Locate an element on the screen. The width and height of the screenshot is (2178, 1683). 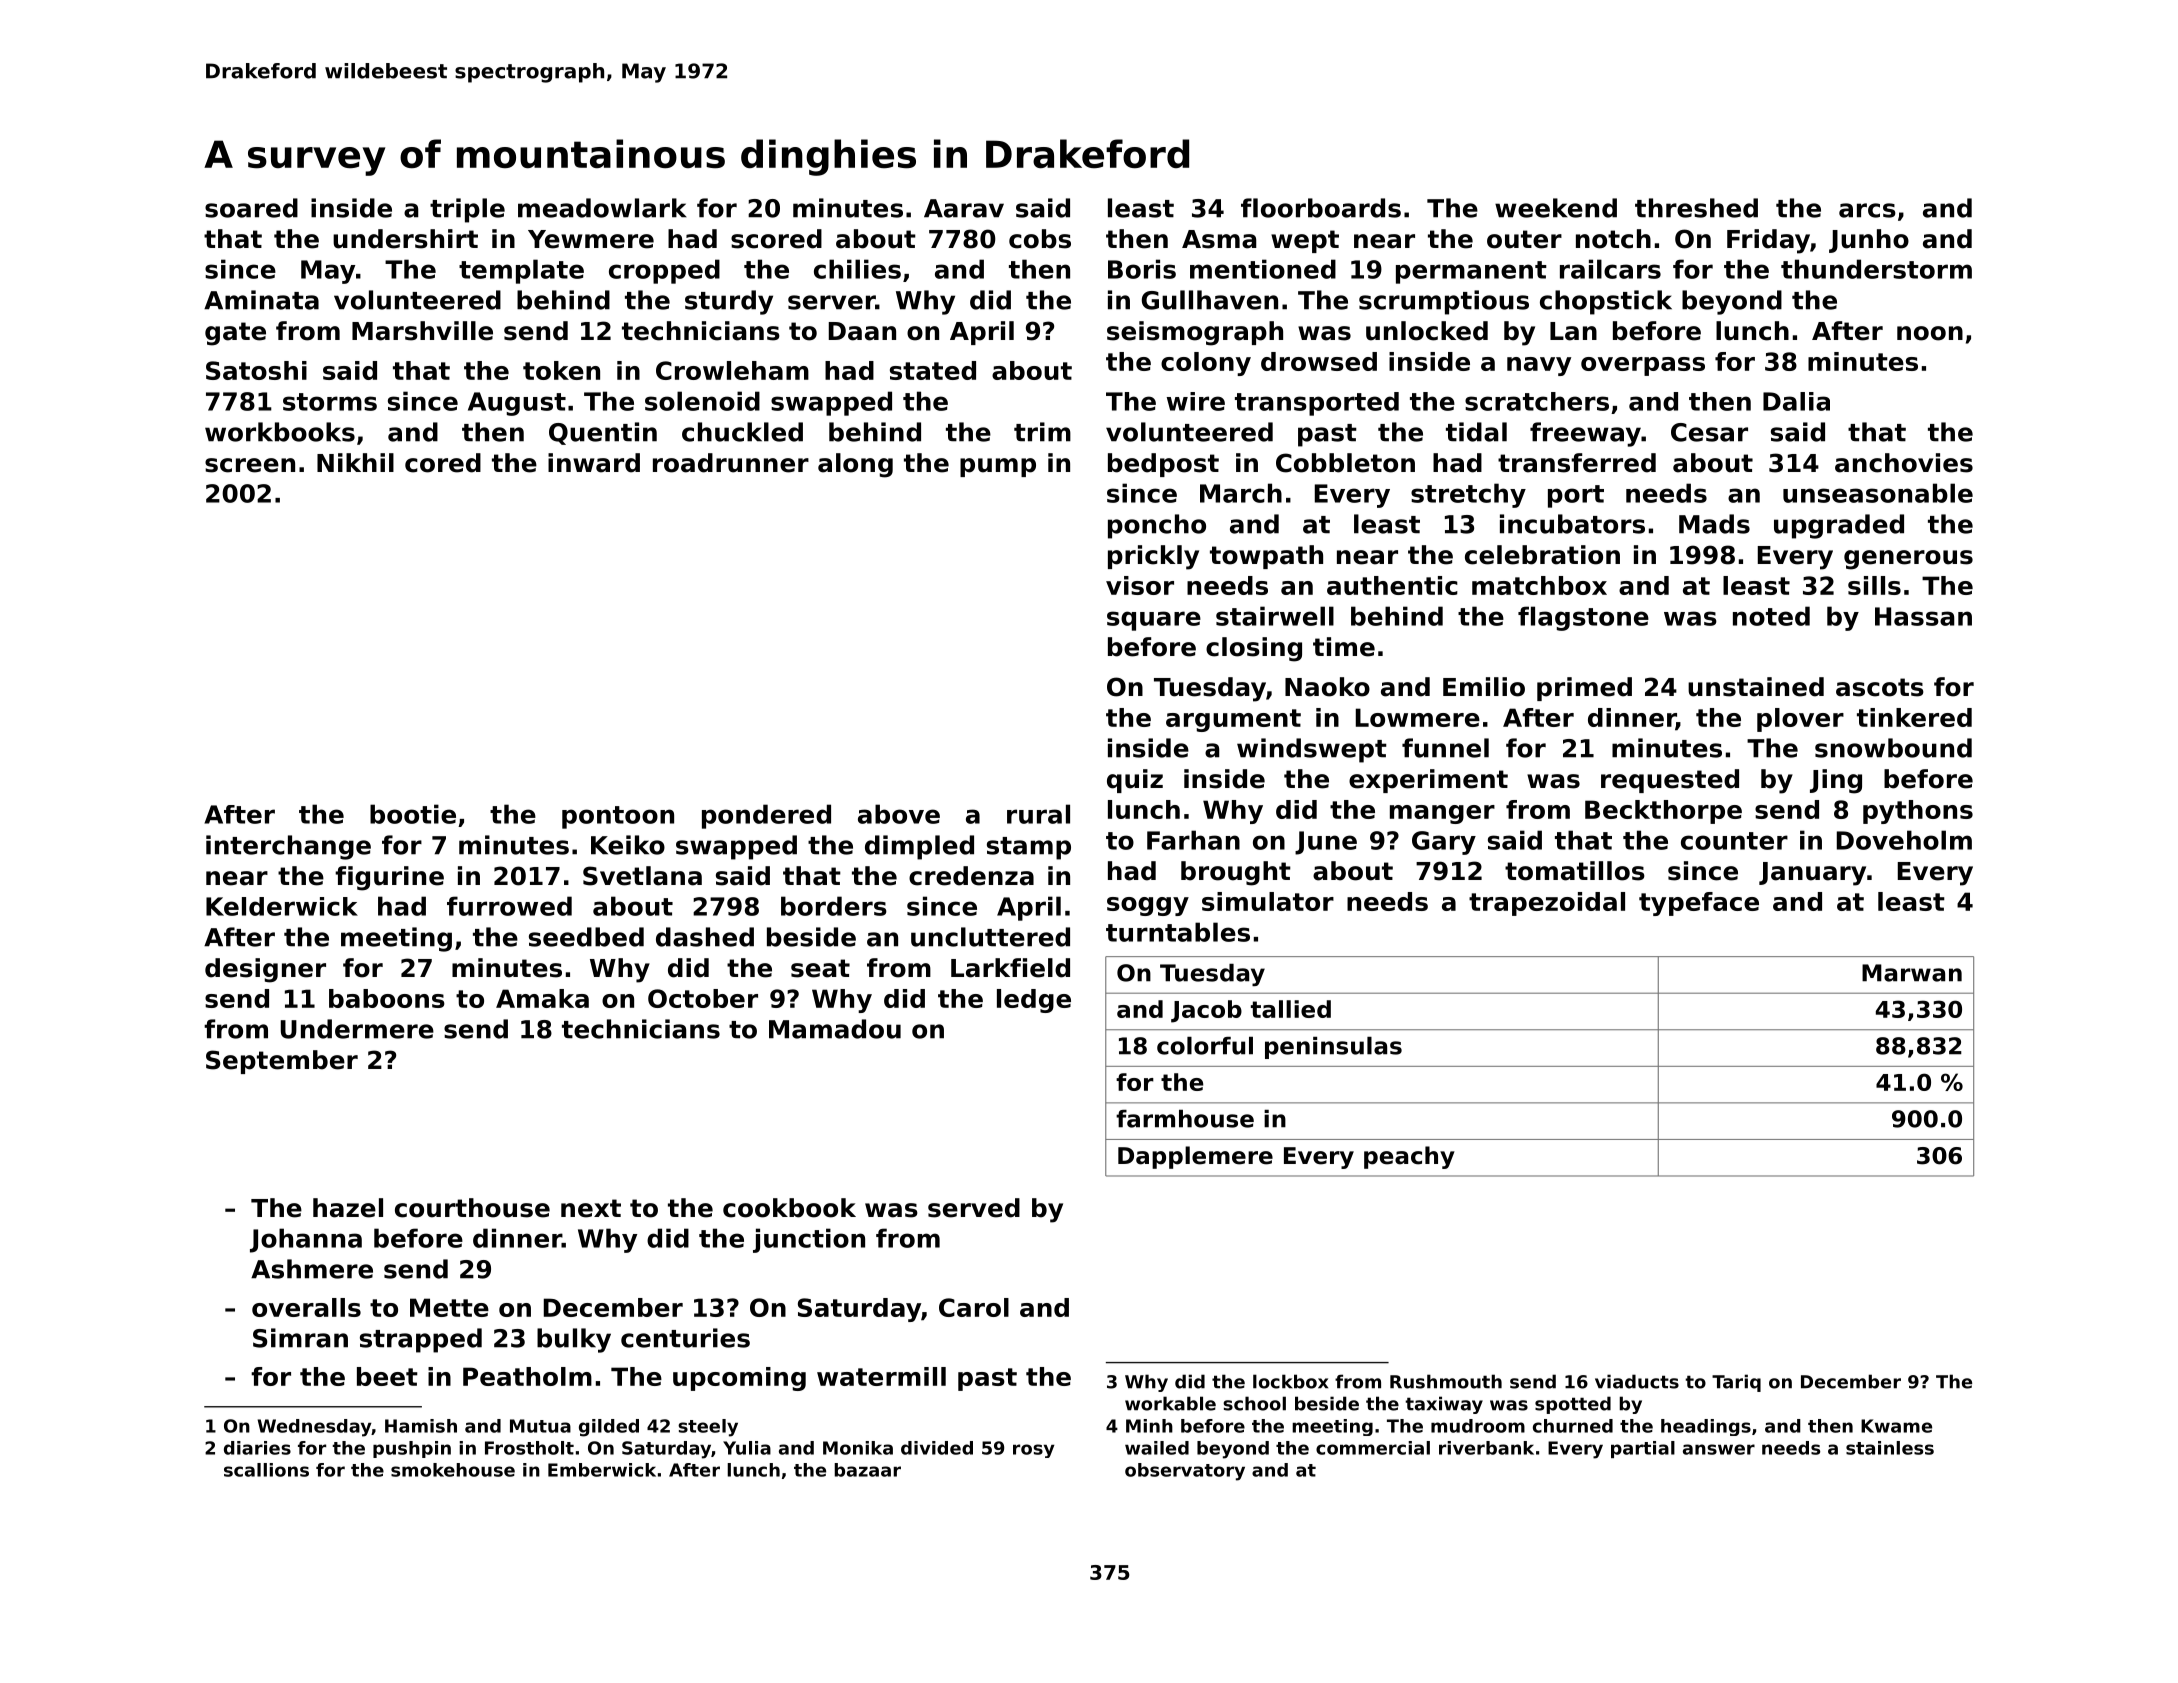
storms is located at coordinates (330, 402).
